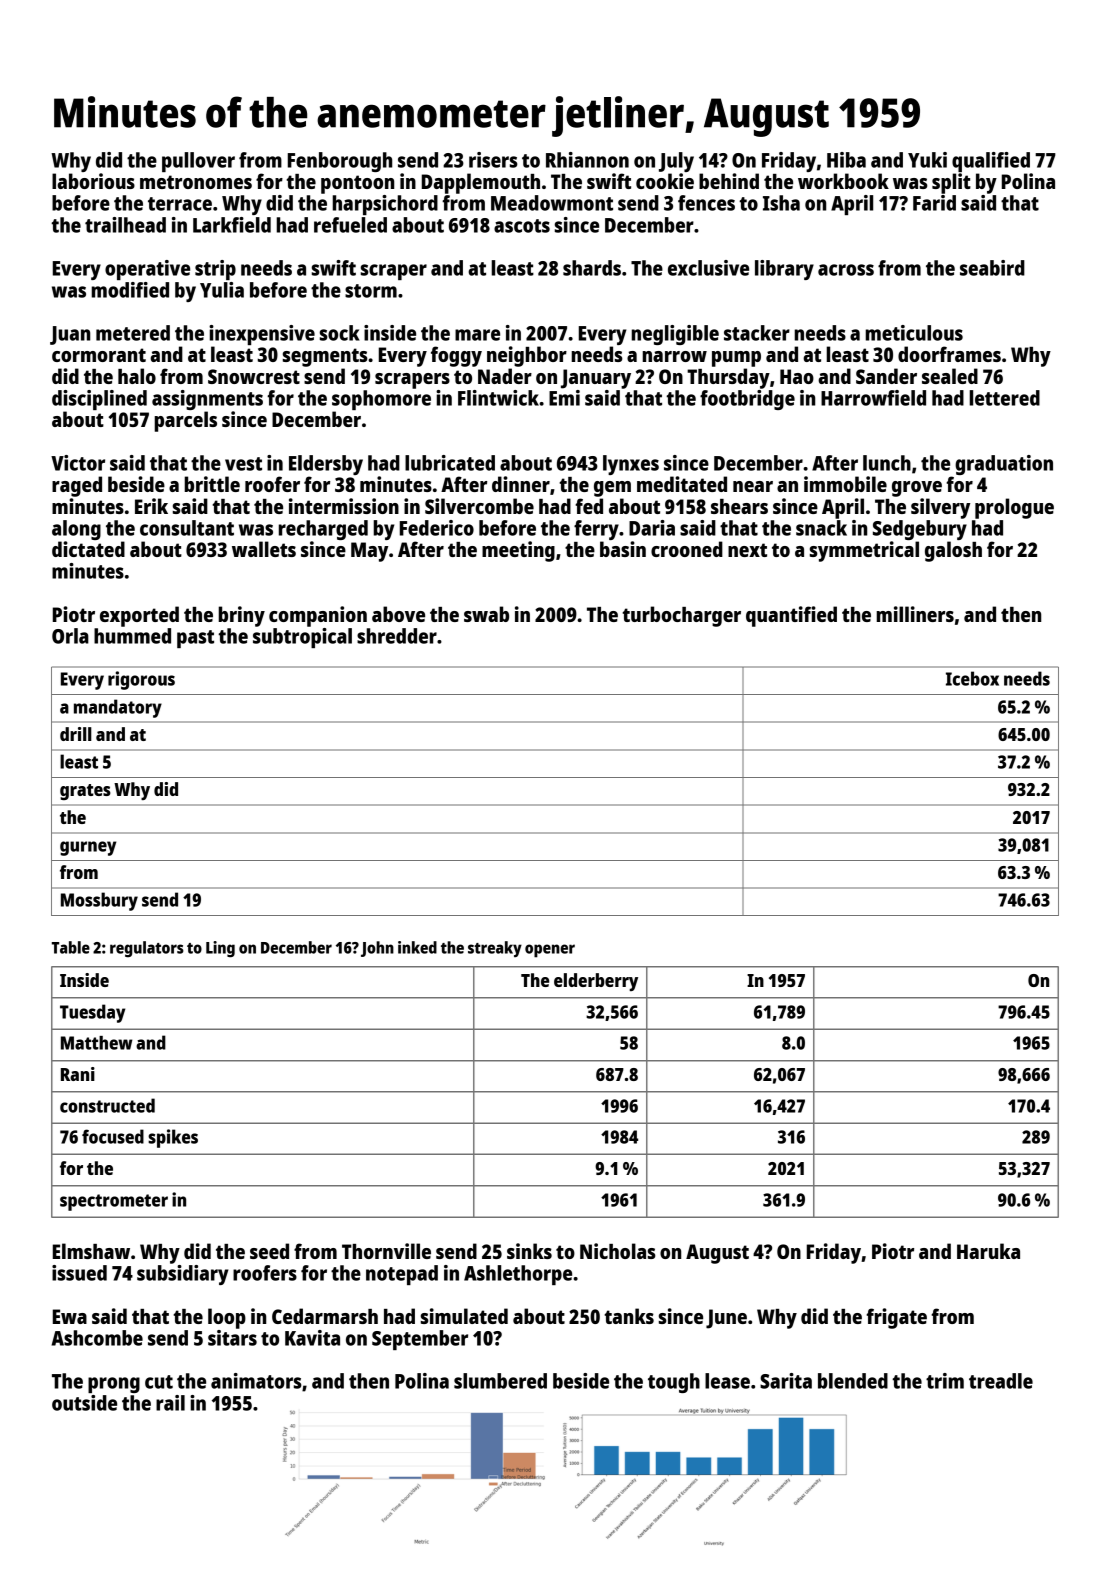 The width and height of the image is (1110, 1570). What do you see at coordinates (675, 335) in the image?
I see `negligible` at bounding box center [675, 335].
